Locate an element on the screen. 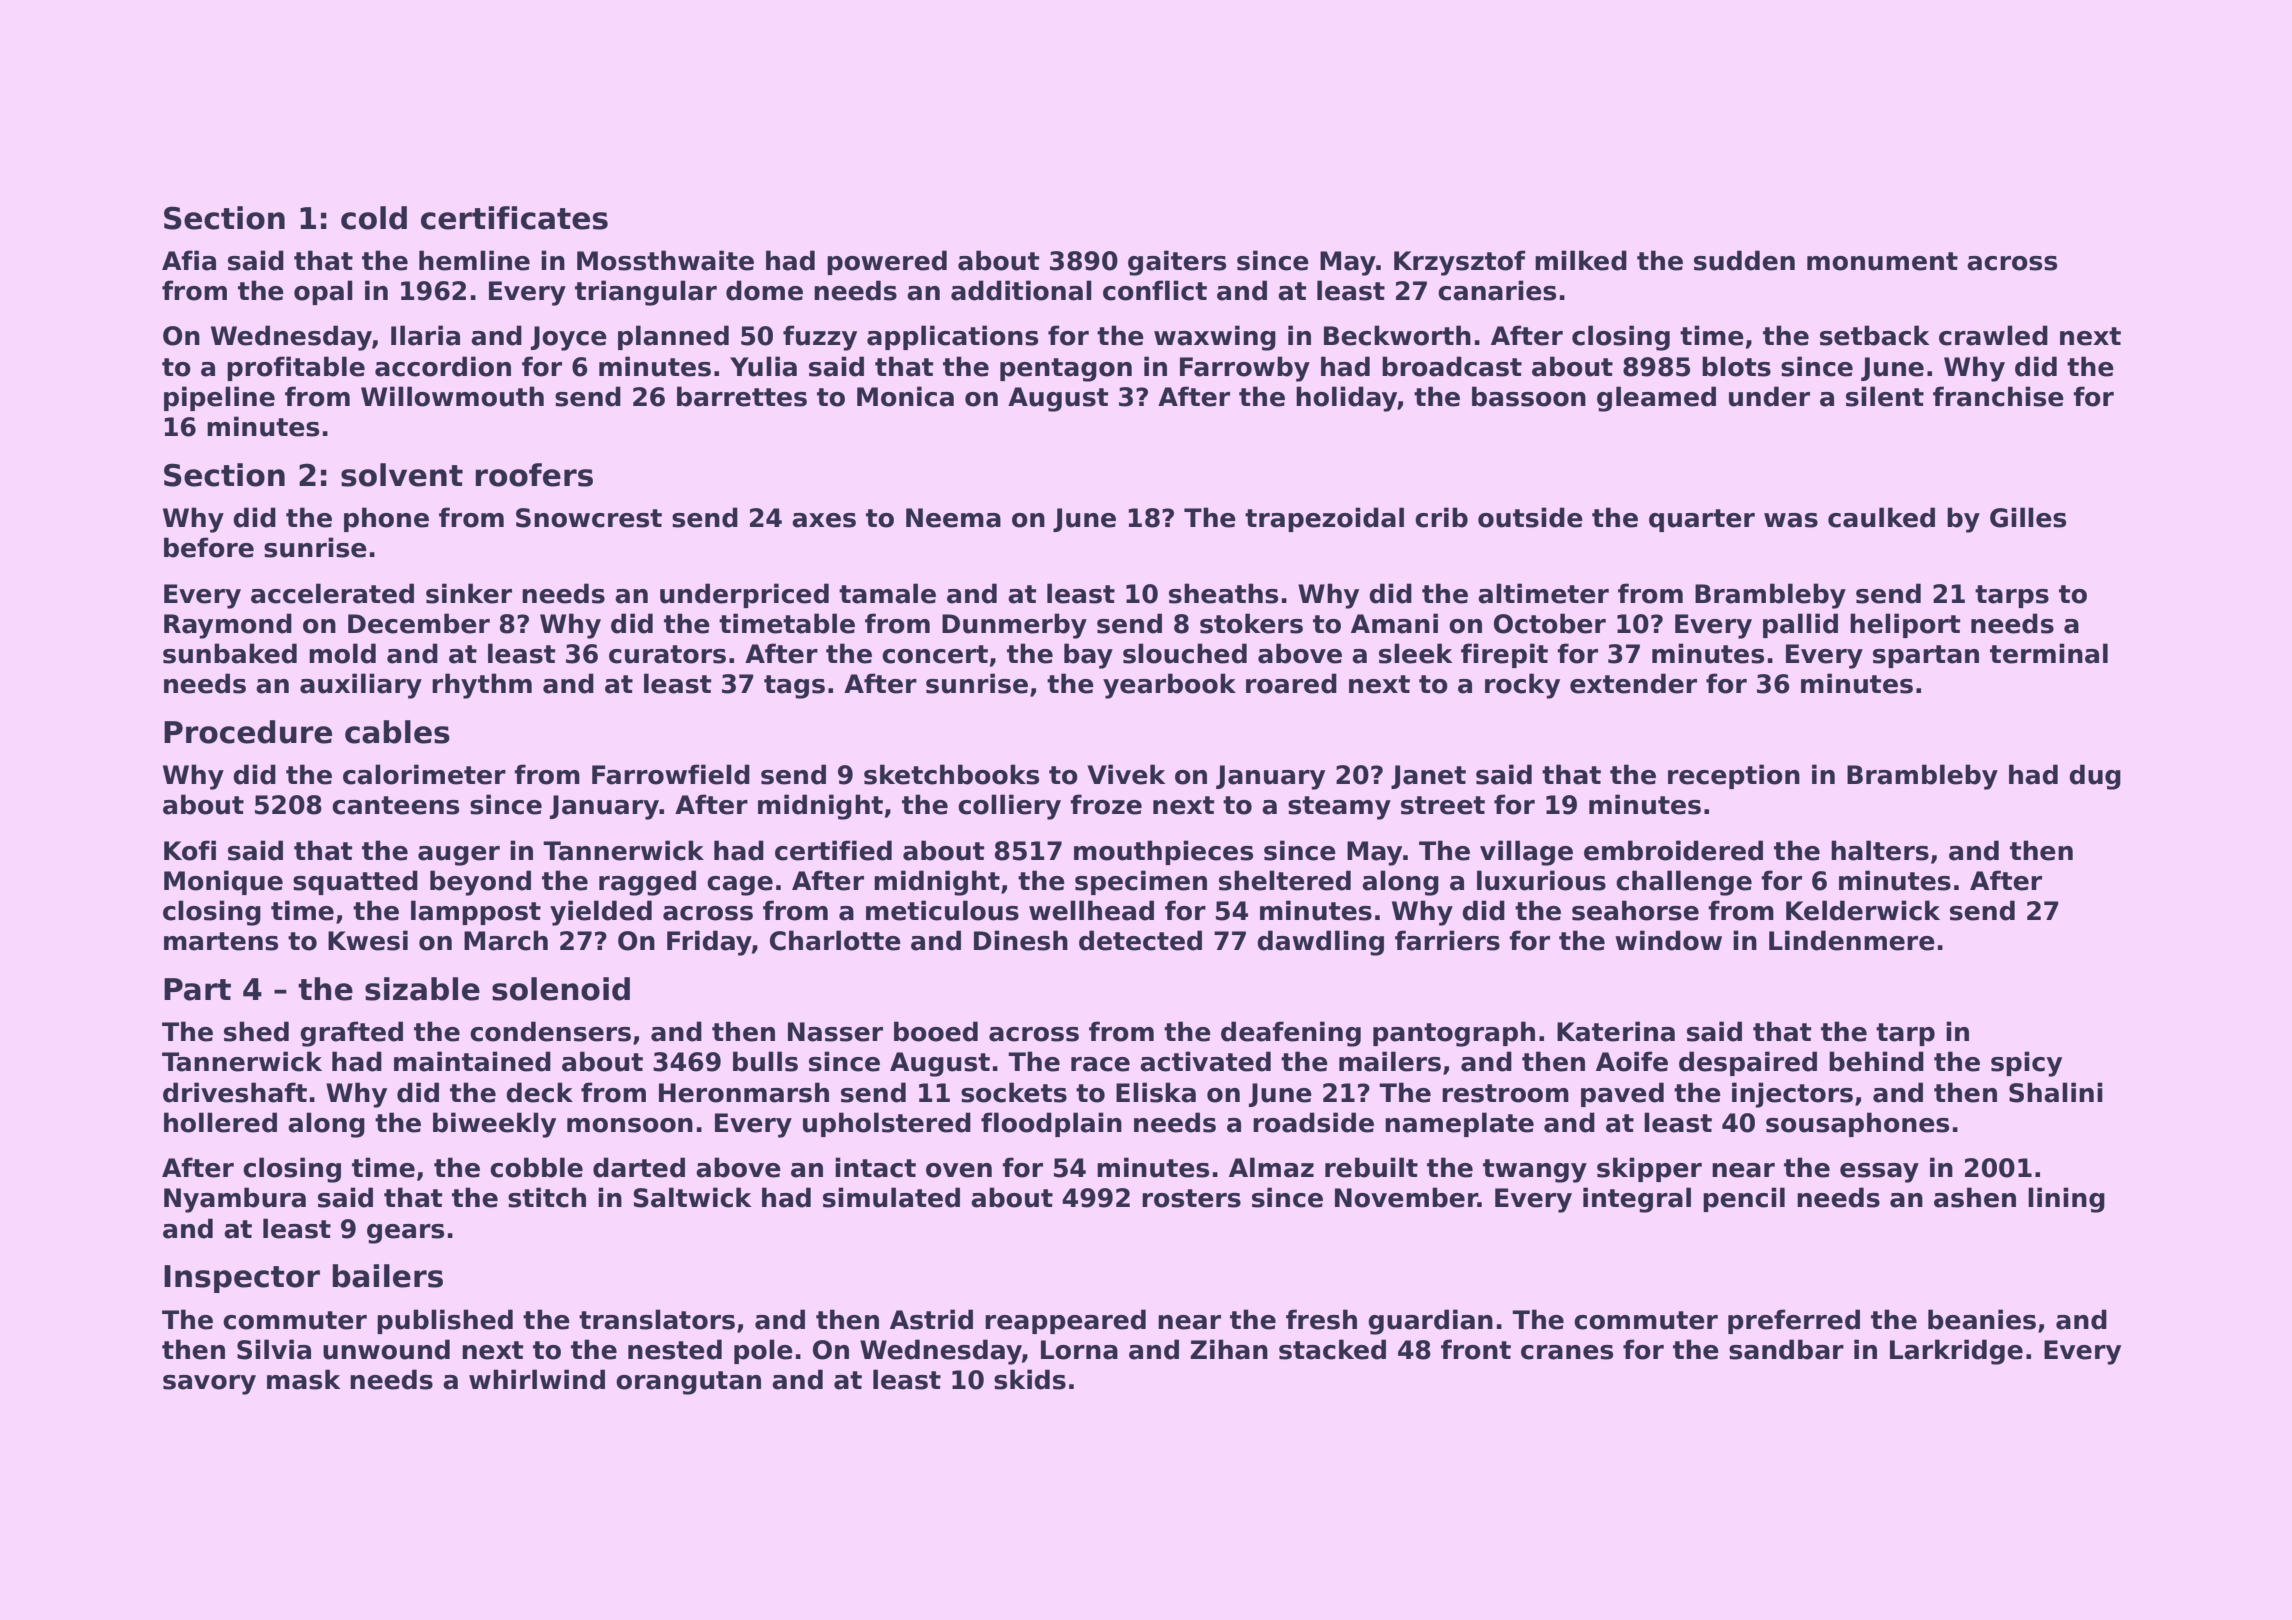 The width and height of the screenshot is (2292, 1620). froze is located at coordinates (1106, 804).
